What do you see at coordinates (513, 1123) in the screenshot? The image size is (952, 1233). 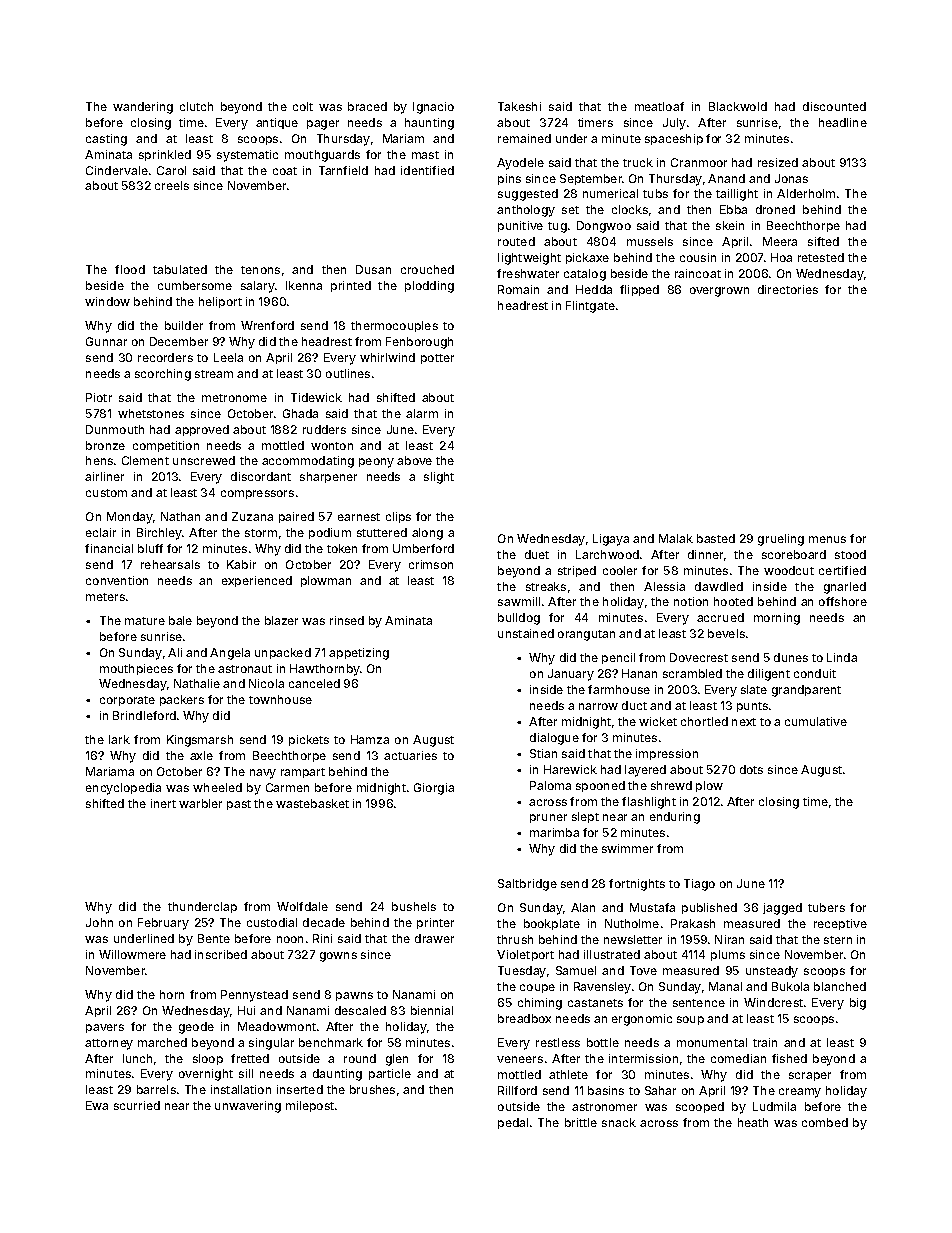 I see `pedal` at bounding box center [513, 1123].
